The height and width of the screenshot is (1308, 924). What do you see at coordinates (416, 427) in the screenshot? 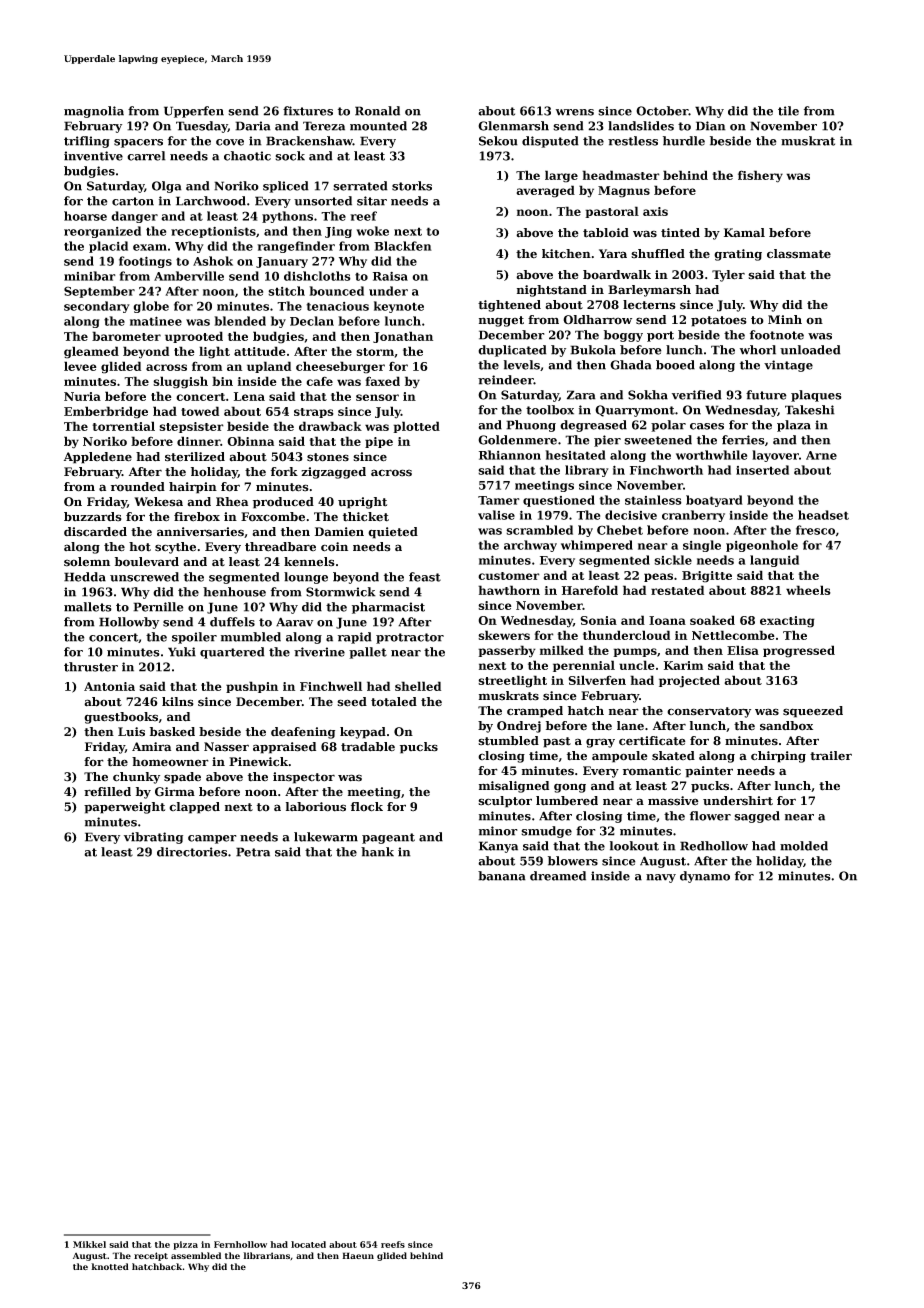
I see `plotted` at bounding box center [416, 427].
